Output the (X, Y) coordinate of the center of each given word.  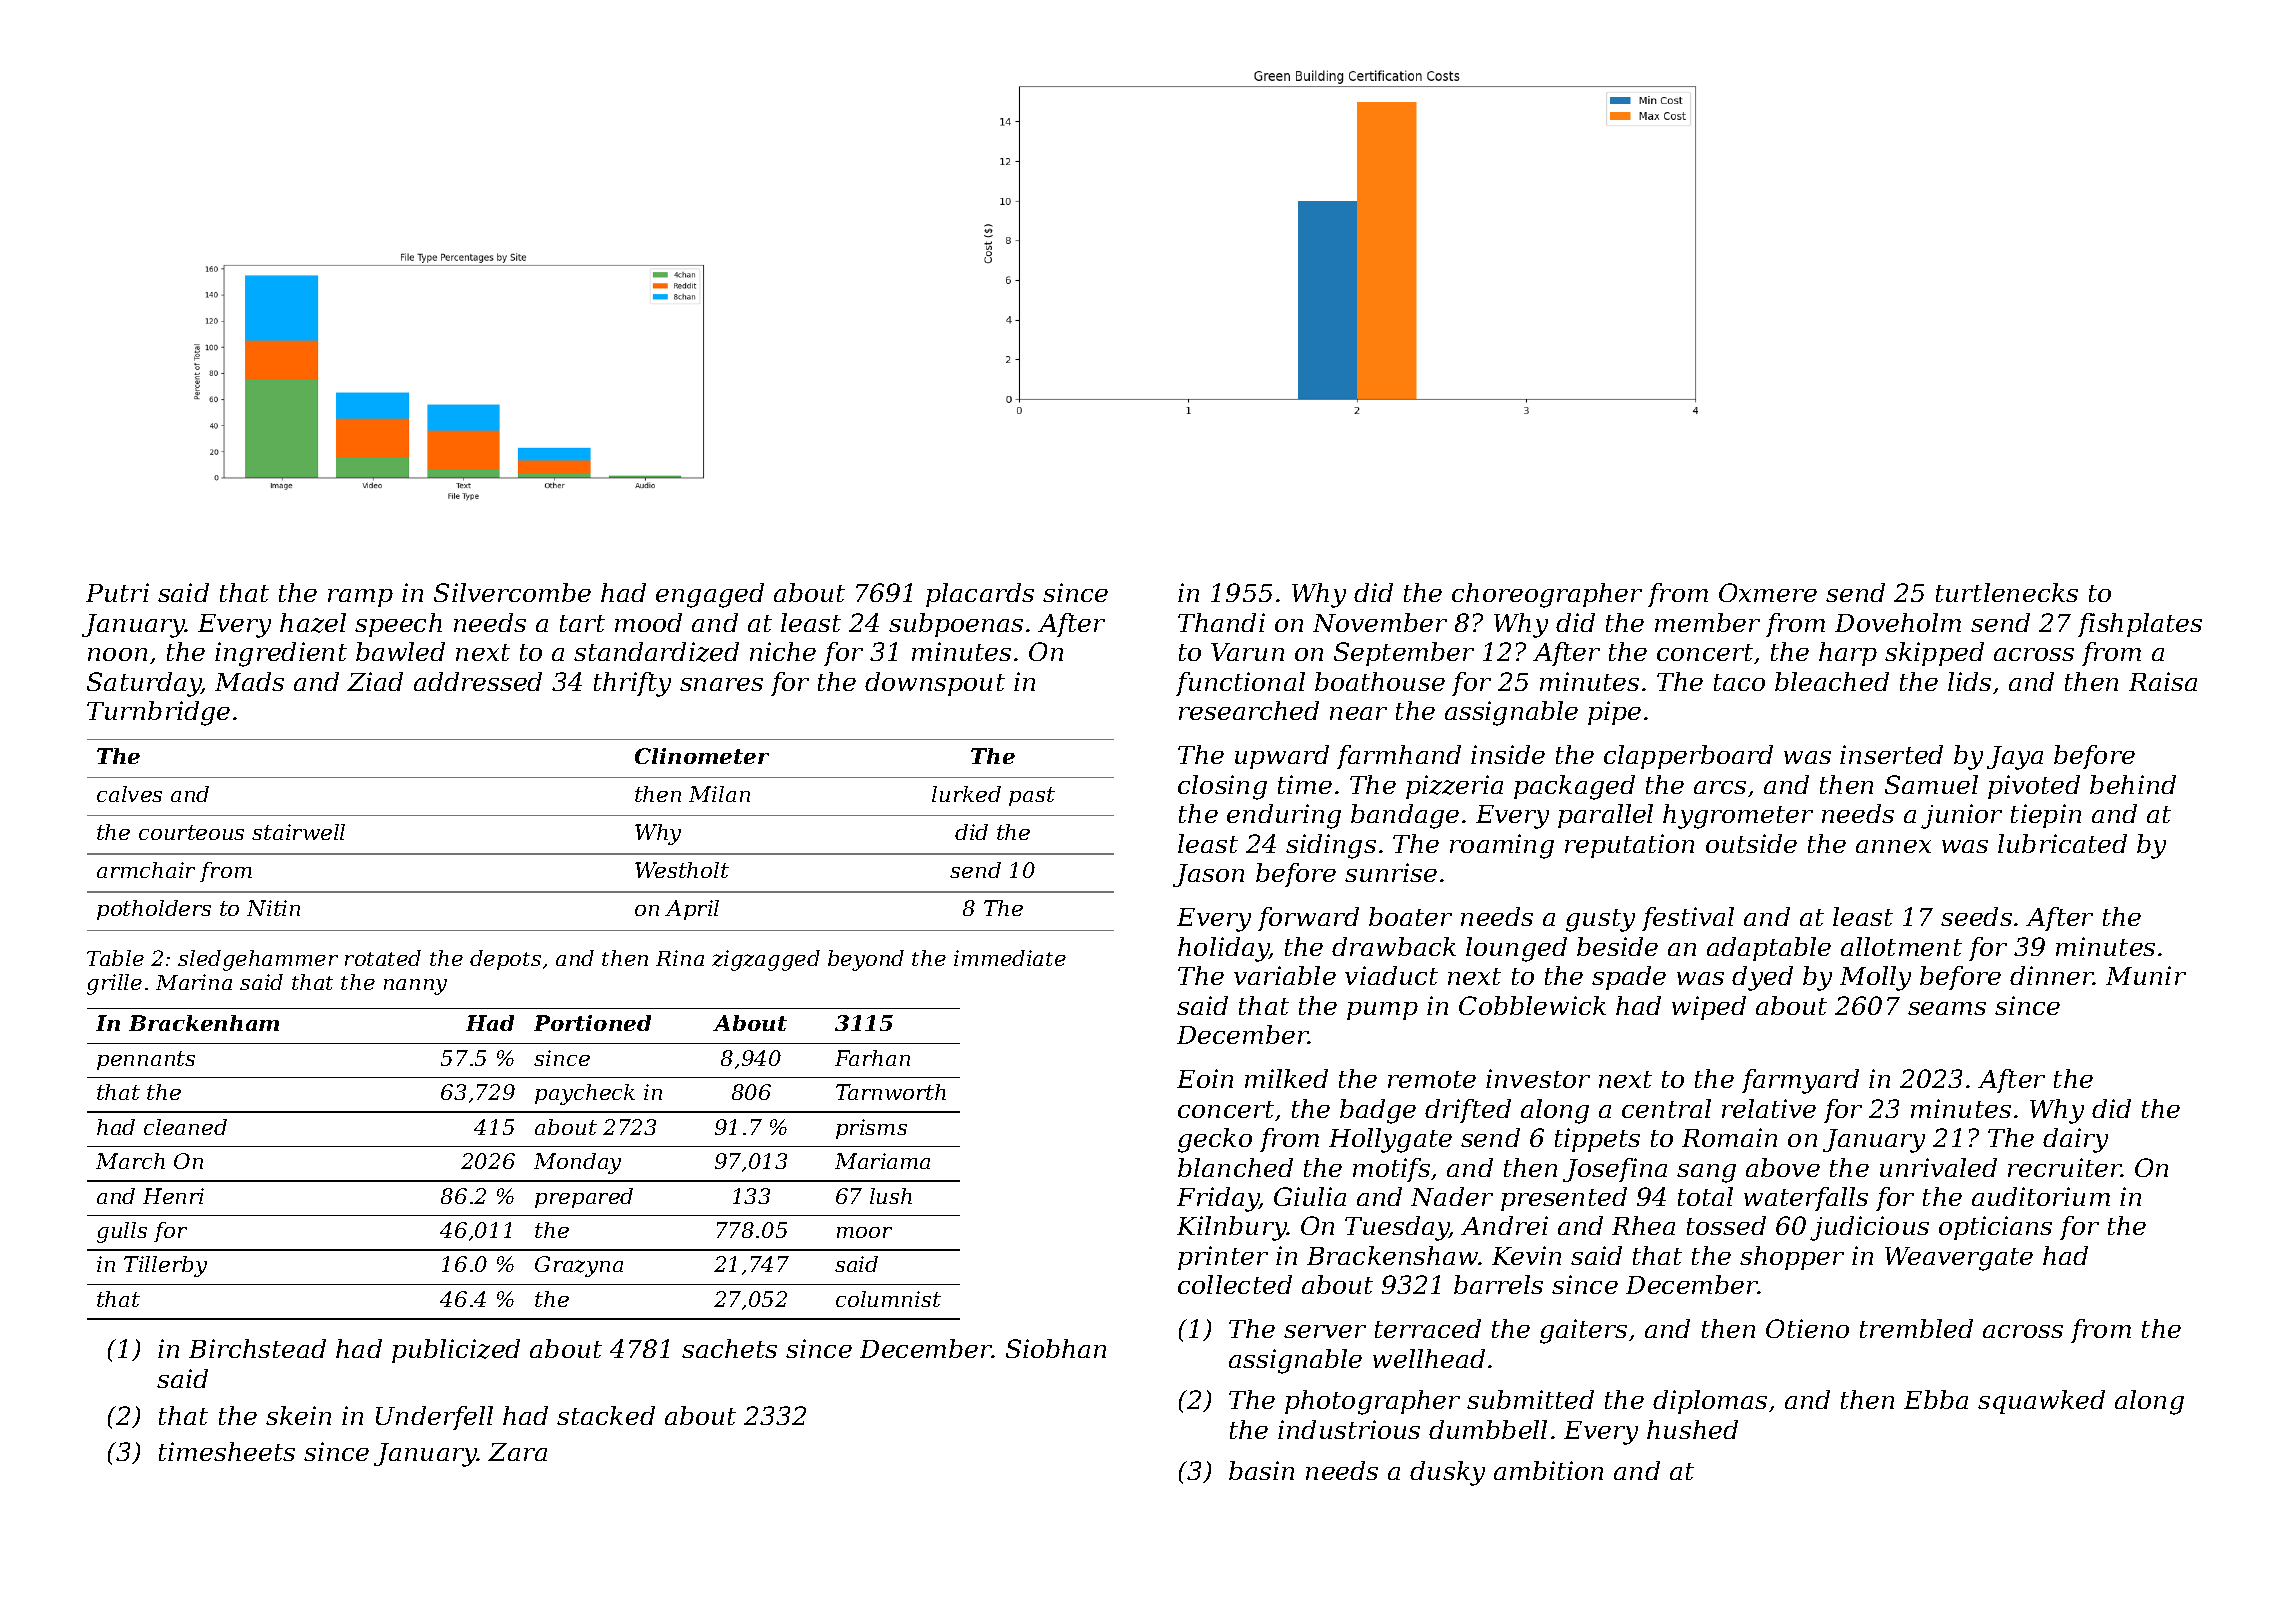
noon (117, 654)
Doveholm (1898, 622)
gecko (1215, 1140)
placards (980, 595)
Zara (517, 1452)
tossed (1726, 1225)
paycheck (585, 1094)
